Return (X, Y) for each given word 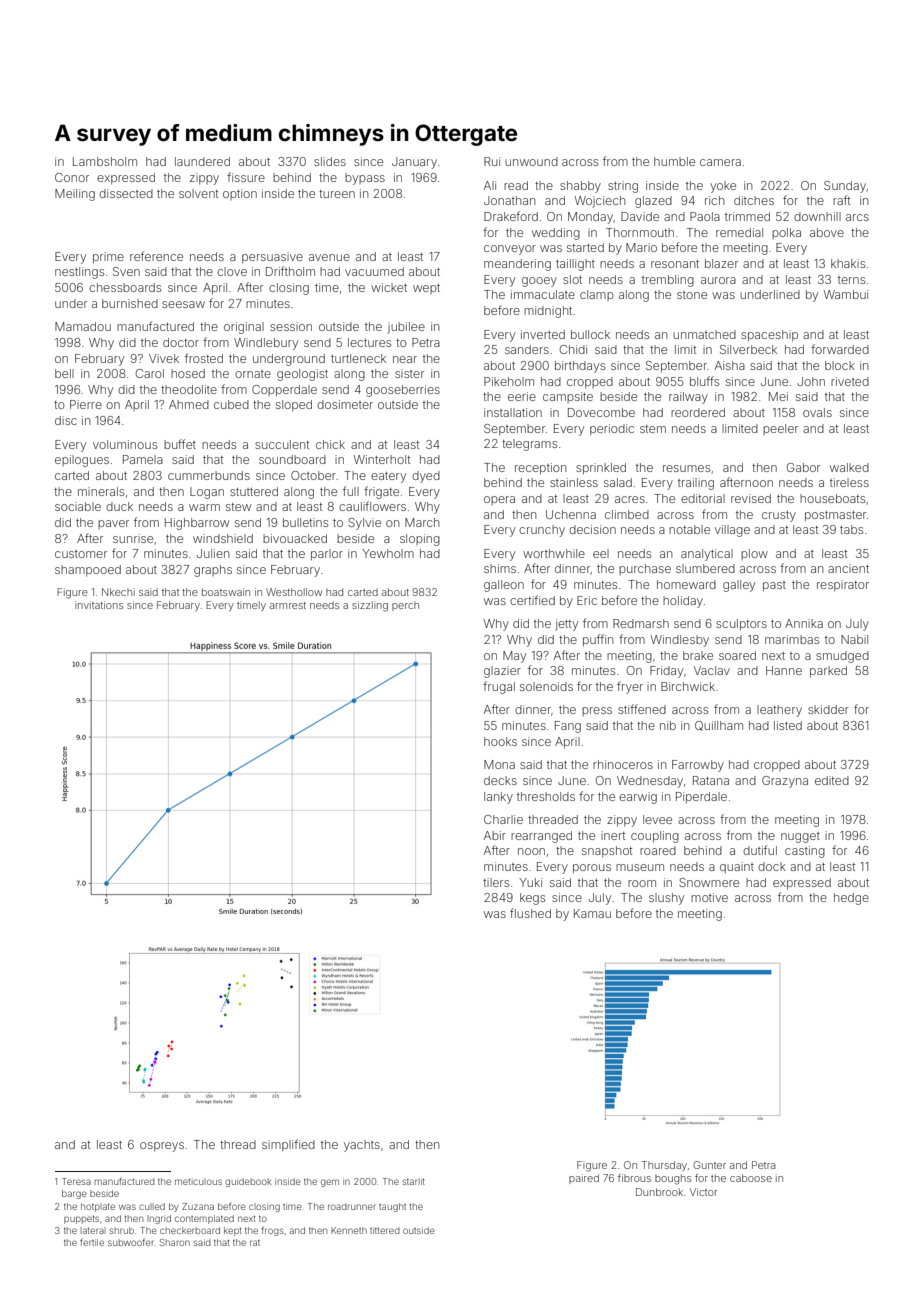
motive (709, 897)
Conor (72, 177)
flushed (530, 913)
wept (426, 289)
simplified (288, 1145)
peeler (780, 429)
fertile (92, 1242)
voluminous (125, 444)
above (827, 232)
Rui (492, 161)
